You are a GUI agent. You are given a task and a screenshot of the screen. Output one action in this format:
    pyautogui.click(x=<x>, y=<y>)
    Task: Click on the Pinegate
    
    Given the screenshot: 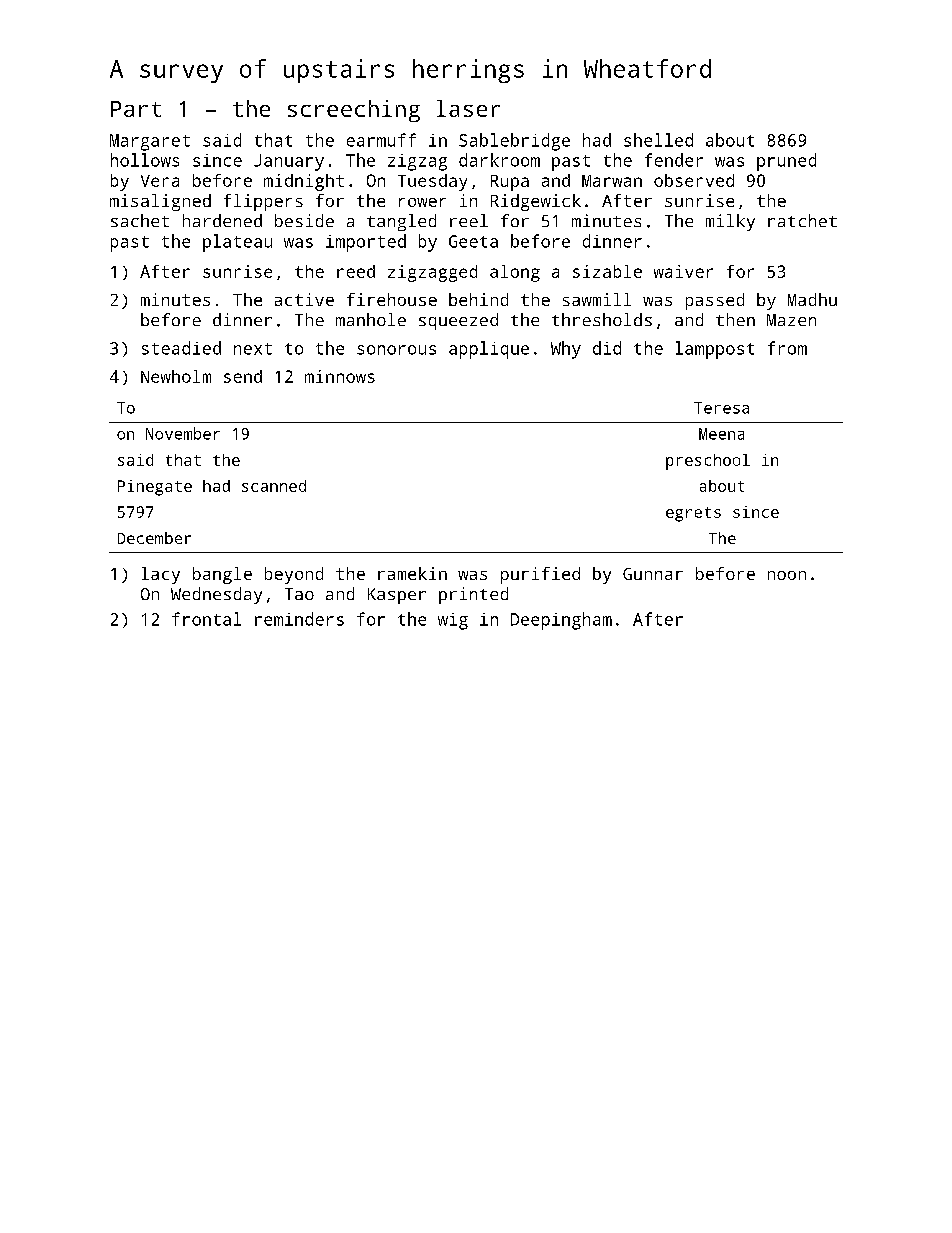 What is the action you would take?
    pyautogui.click(x=155, y=488)
